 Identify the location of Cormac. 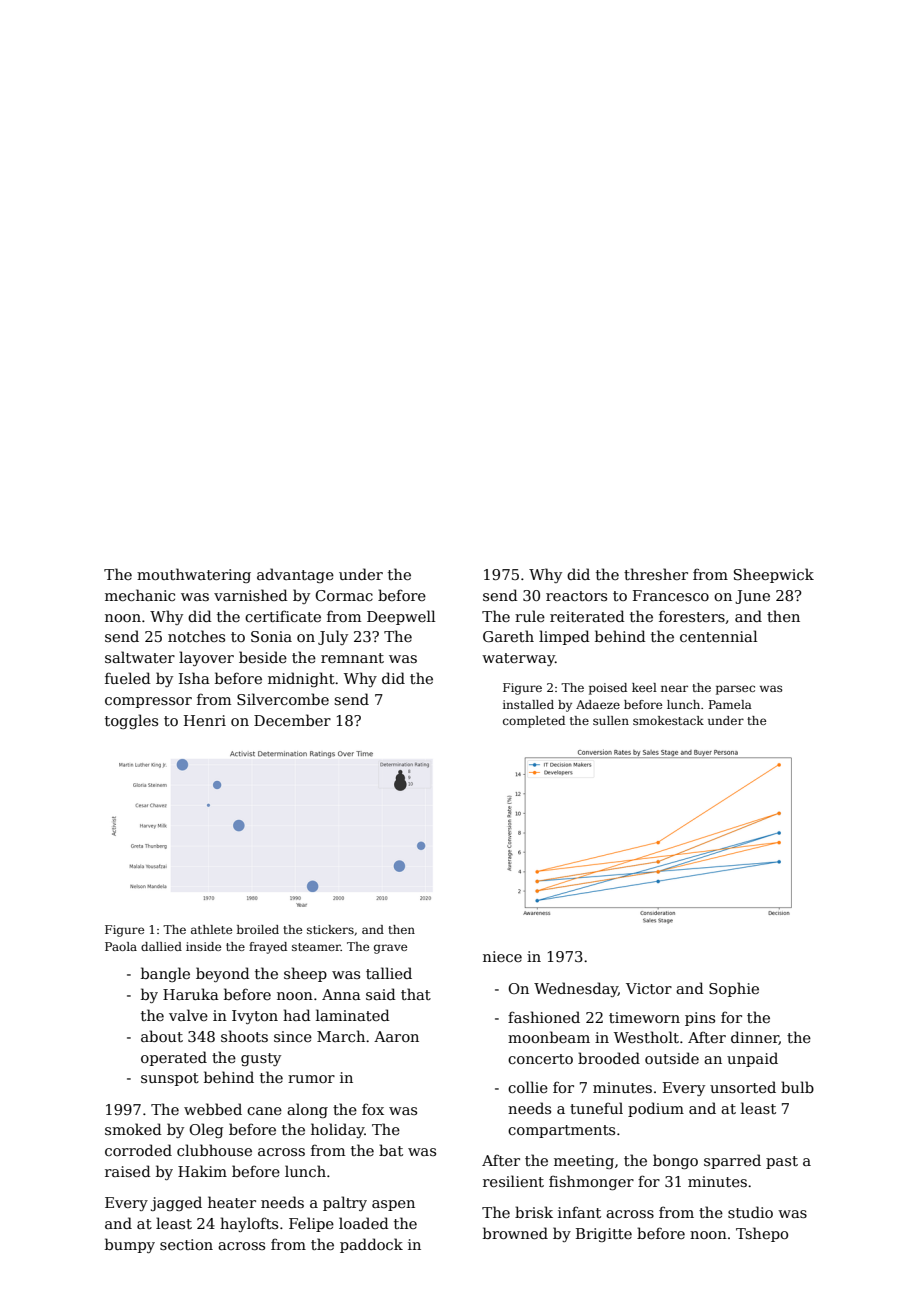
(344, 595).
